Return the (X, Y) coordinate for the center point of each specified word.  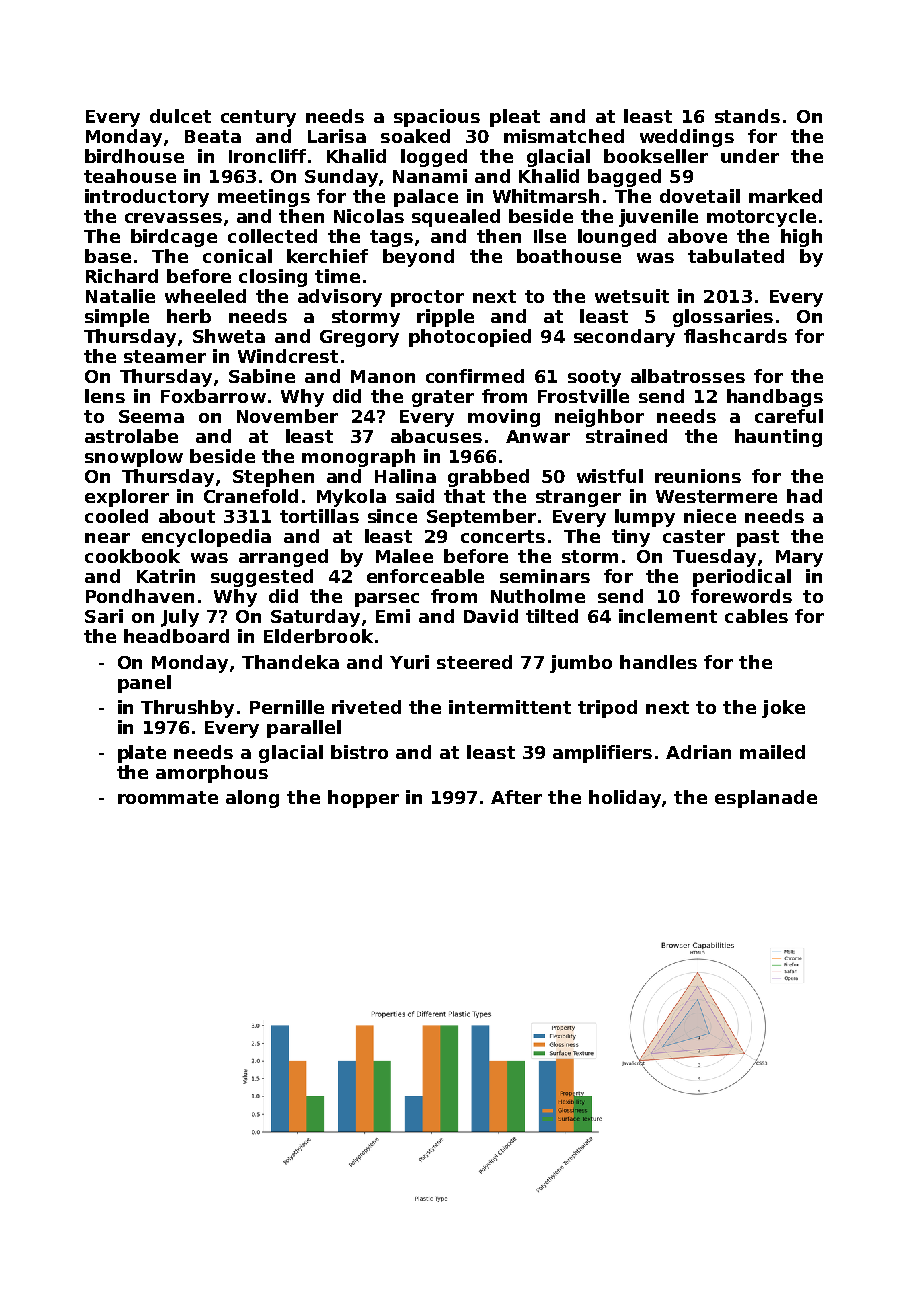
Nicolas (369, 216)
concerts (503, 536)
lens (105, 396)
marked (785, 196)
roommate (168, 797)
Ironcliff (267, 156)
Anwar (538, 436)
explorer (127, 498)
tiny (631, 538)
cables (756, 616)
